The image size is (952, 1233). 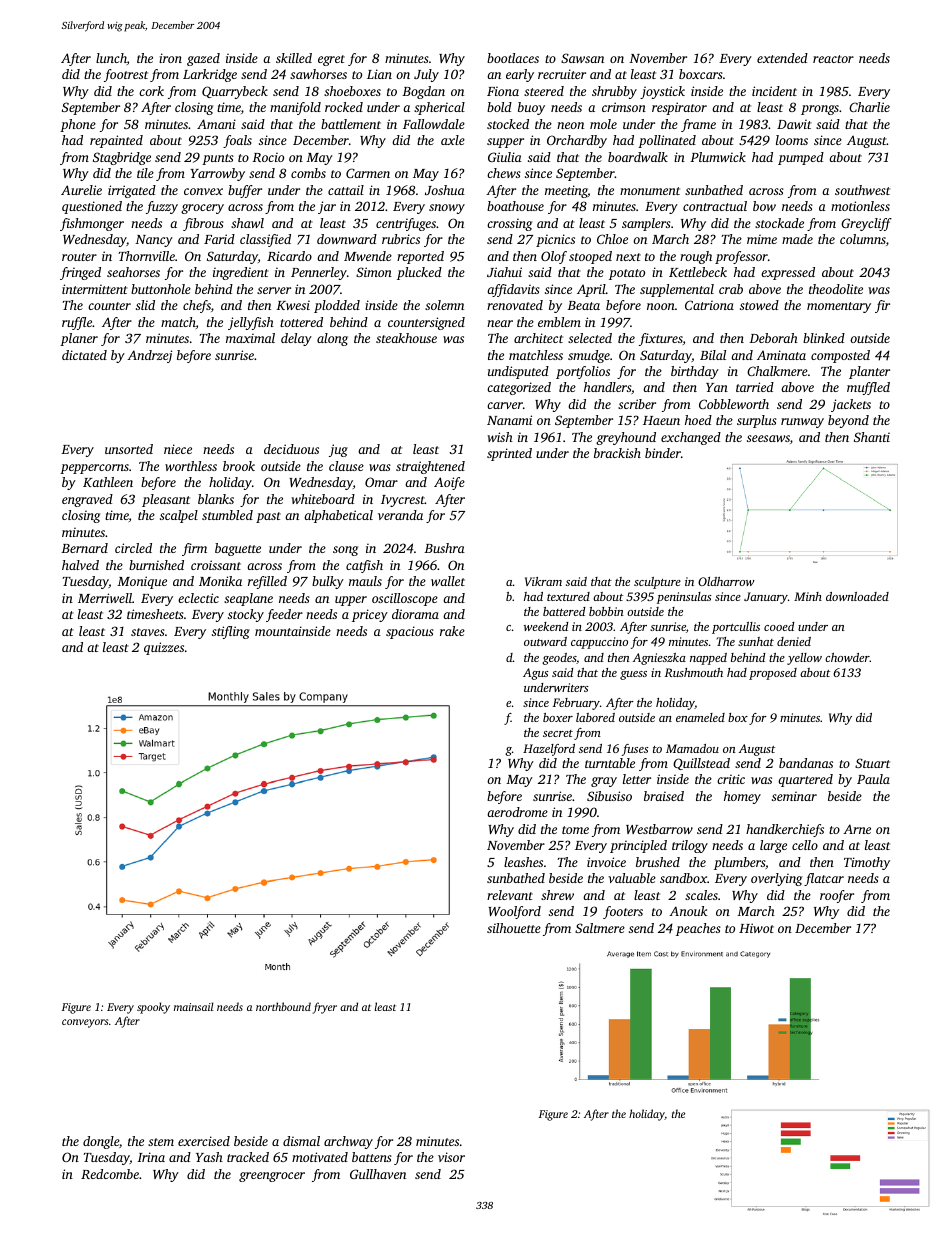 What do you see at coordinates (802, 423) in the image?
I see `runway` at bounding box center [802, 423].
